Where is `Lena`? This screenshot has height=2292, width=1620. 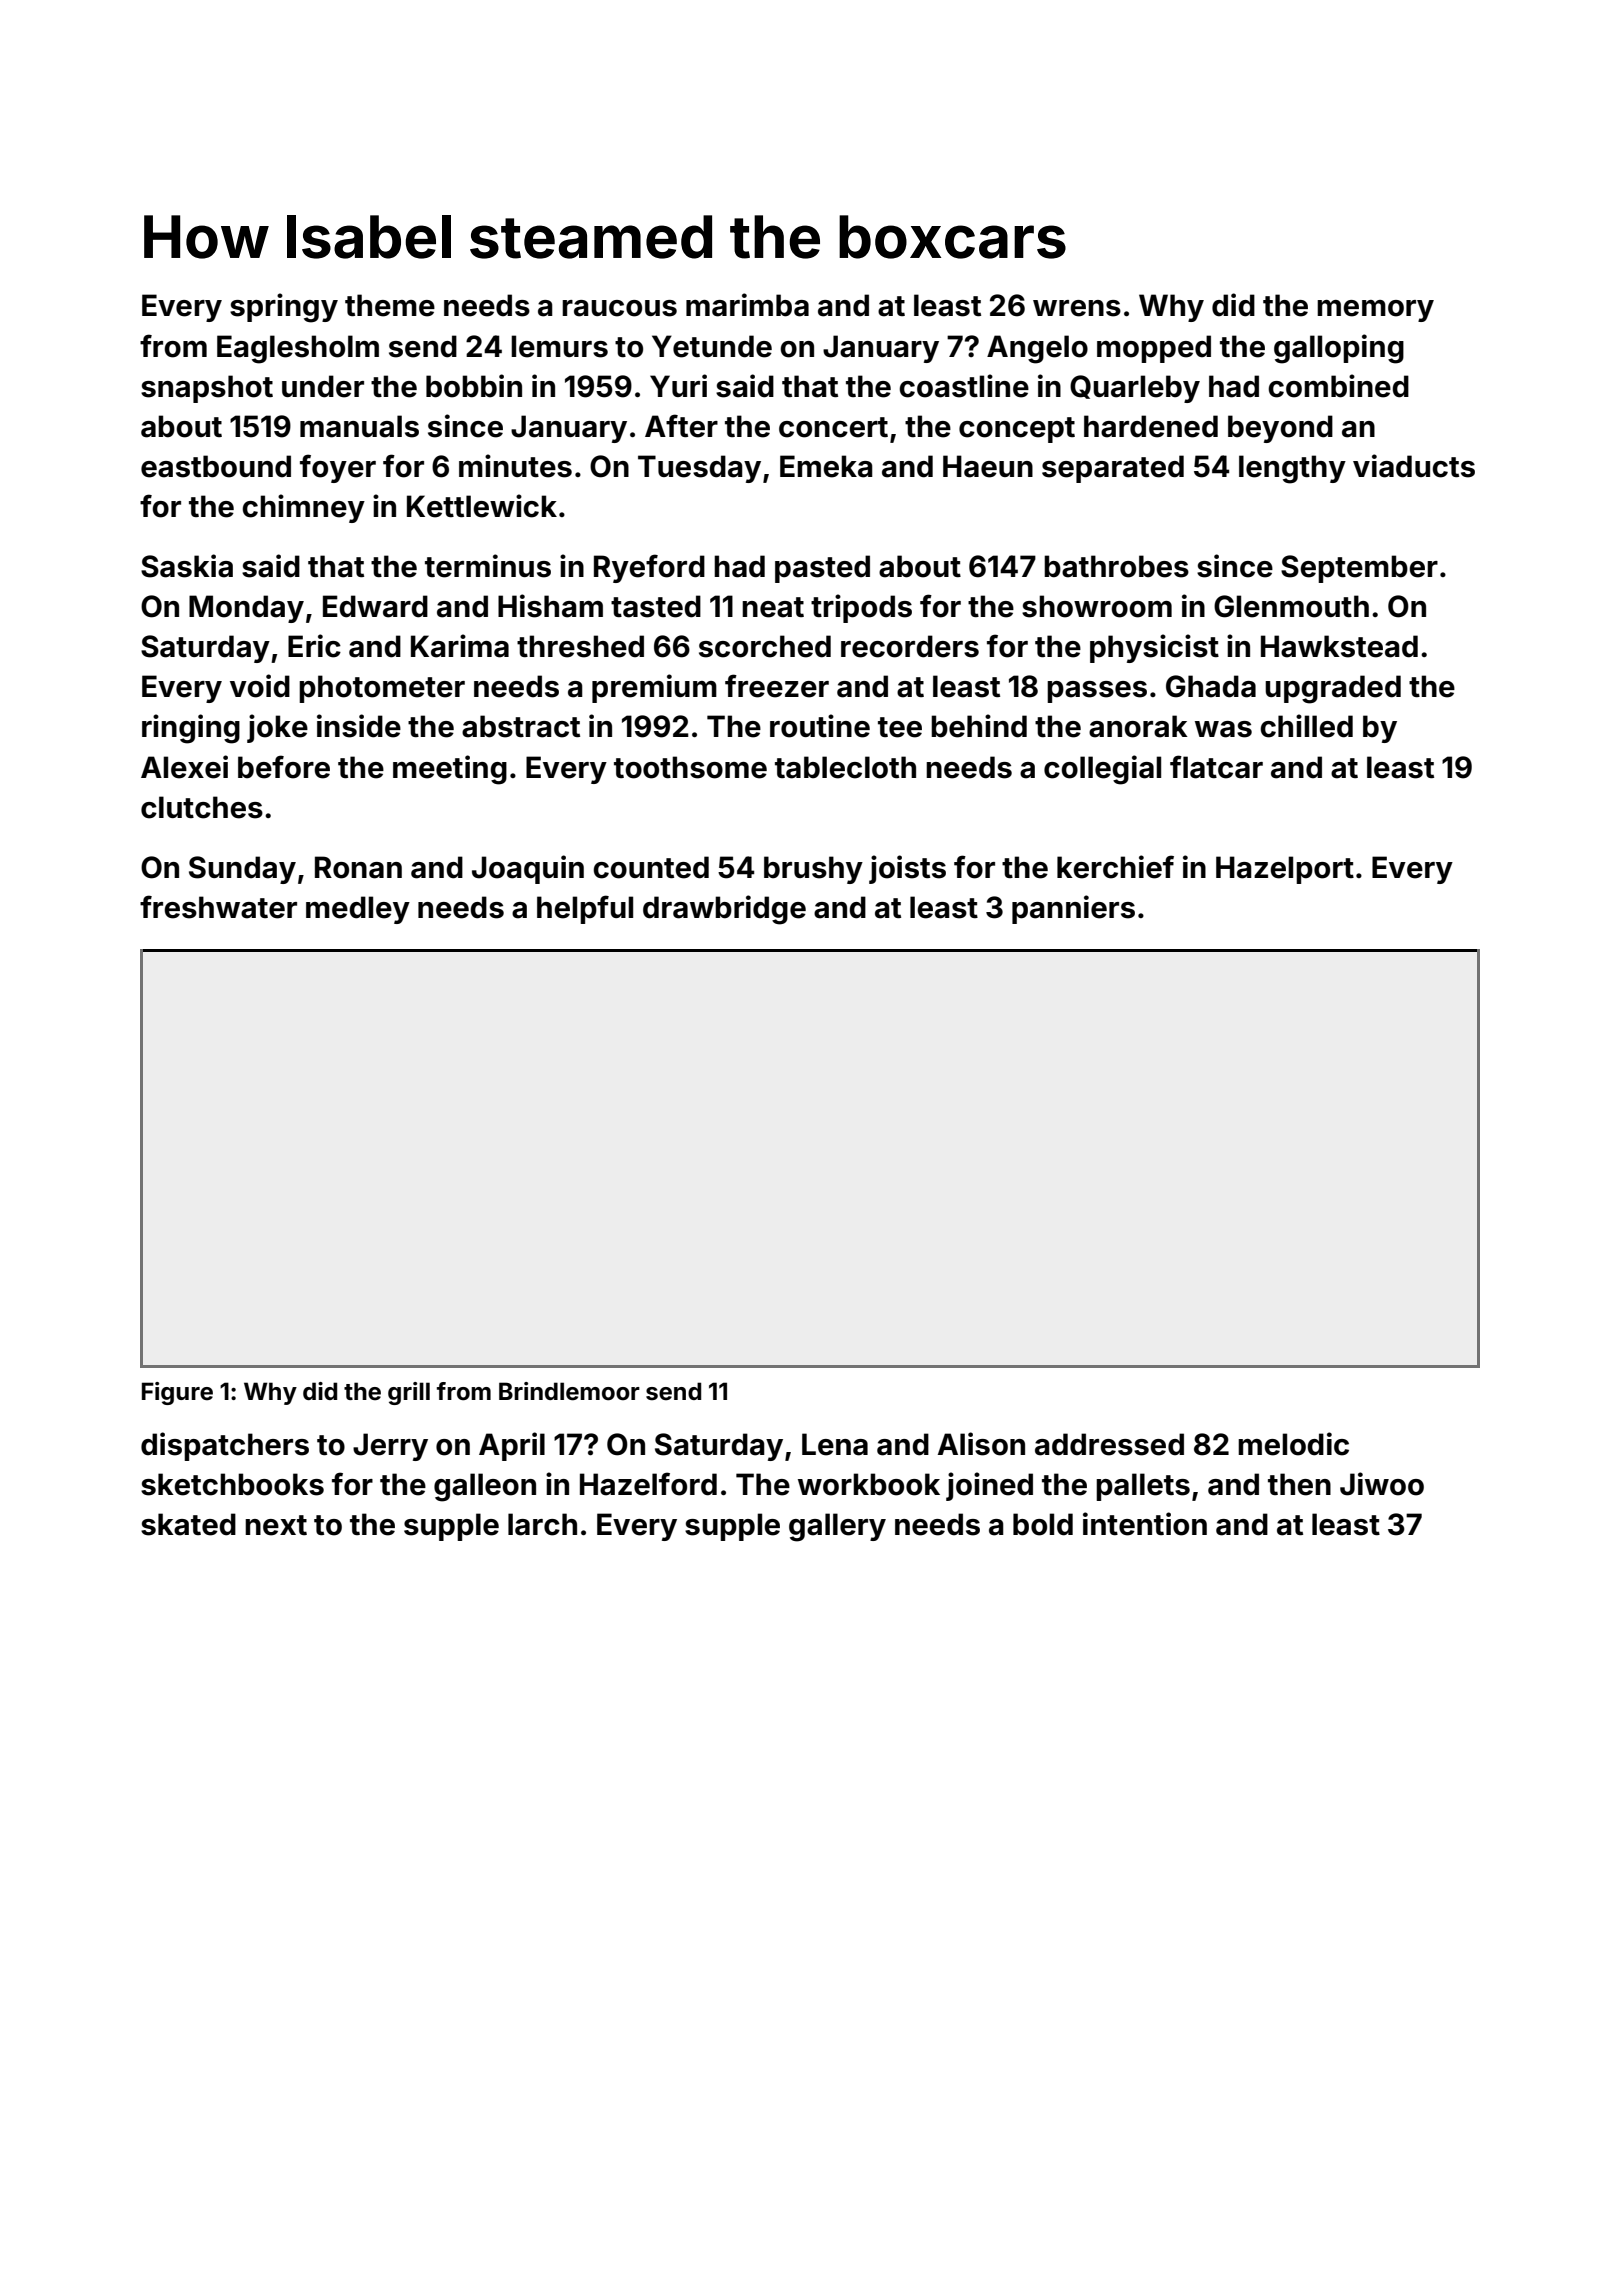
Lena is located at coordinates (835, 1444).
